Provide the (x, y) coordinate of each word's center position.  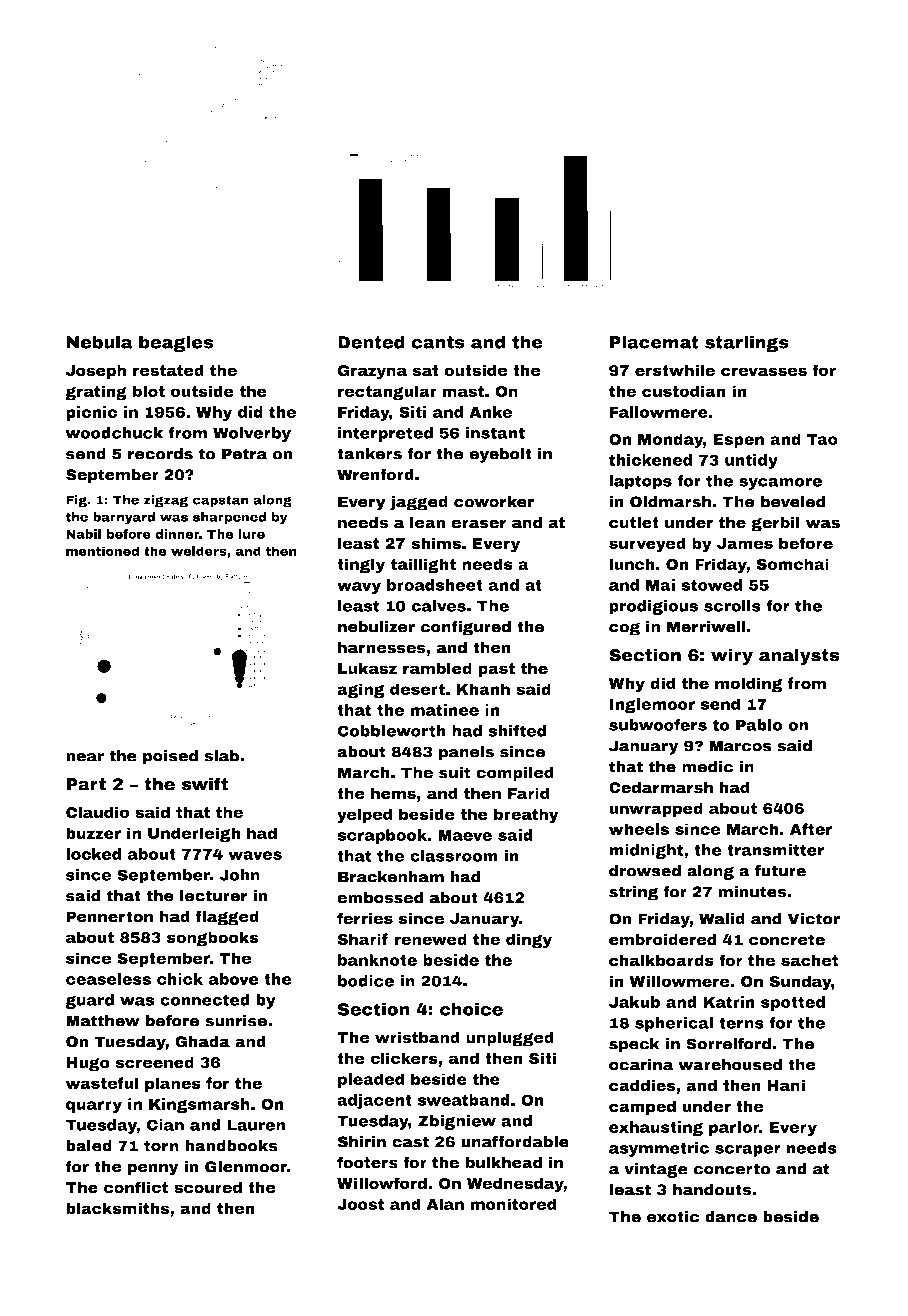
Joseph (96, 371)
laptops (640, 482)
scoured (208, 1187)
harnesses (382, 647)
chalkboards (661, 960)
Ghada (202, 1041)
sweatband (463, 1100)
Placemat (654, 342)
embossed (380, 897)
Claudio (98, 812)
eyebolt (500, 455)
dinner (177, 534)
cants (438, 342)
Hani (786, 1085)
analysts (799, 656)
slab (221, 756)
